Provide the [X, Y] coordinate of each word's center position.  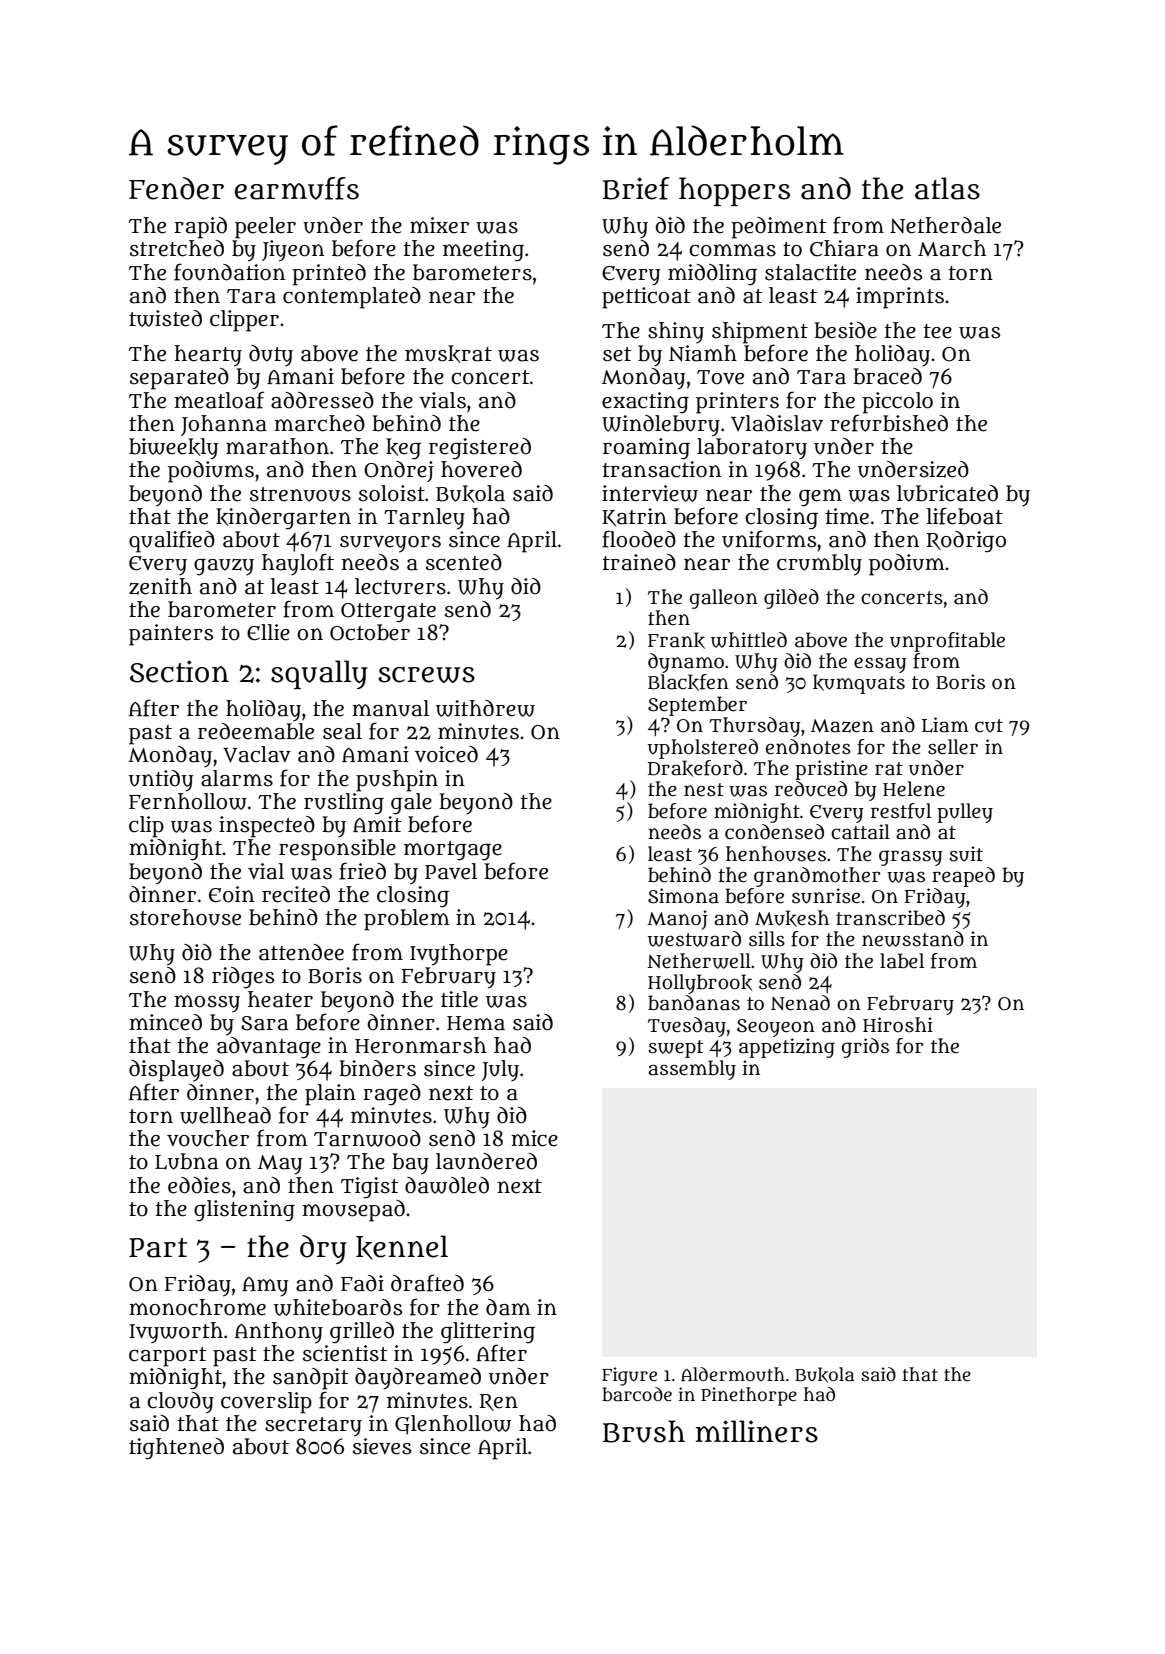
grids [865, 1048]
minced [165, 1022]
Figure [629, 1376]
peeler [265, 228]
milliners [756, 1431]
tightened [176, 1449]
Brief [636, 188]
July [500, 1071]
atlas [947, 188]
